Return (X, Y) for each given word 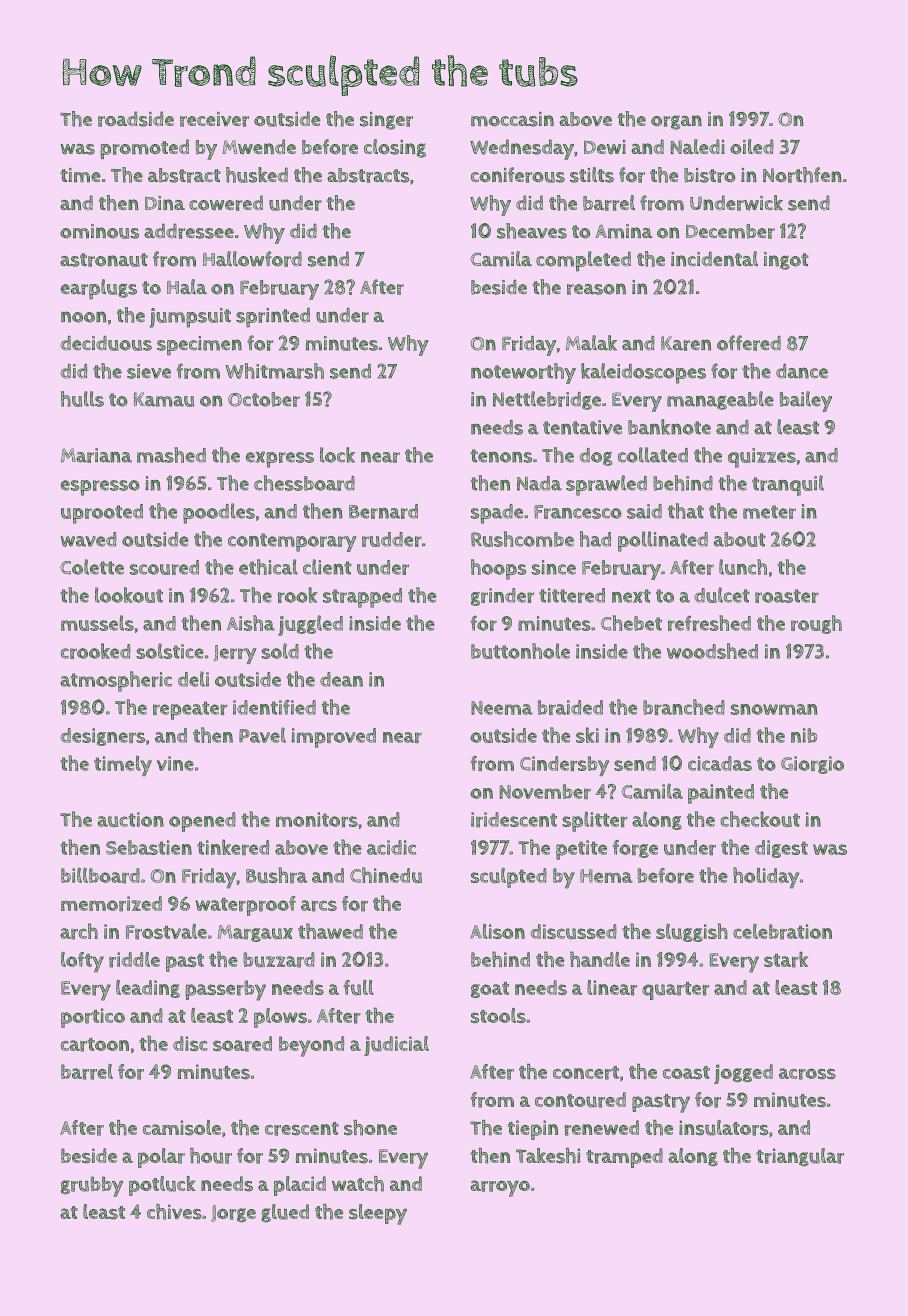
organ (676, 122)
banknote (669, 427)
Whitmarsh (274, 371)
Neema (502, 708)
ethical (268, 567)
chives (174, 1212)
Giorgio (812, 765)
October (264, 399)
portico (93, 1018)
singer (386, 121)
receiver (214, 119)
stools (498, 1015)
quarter (675, 991)
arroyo (500, 1188)
